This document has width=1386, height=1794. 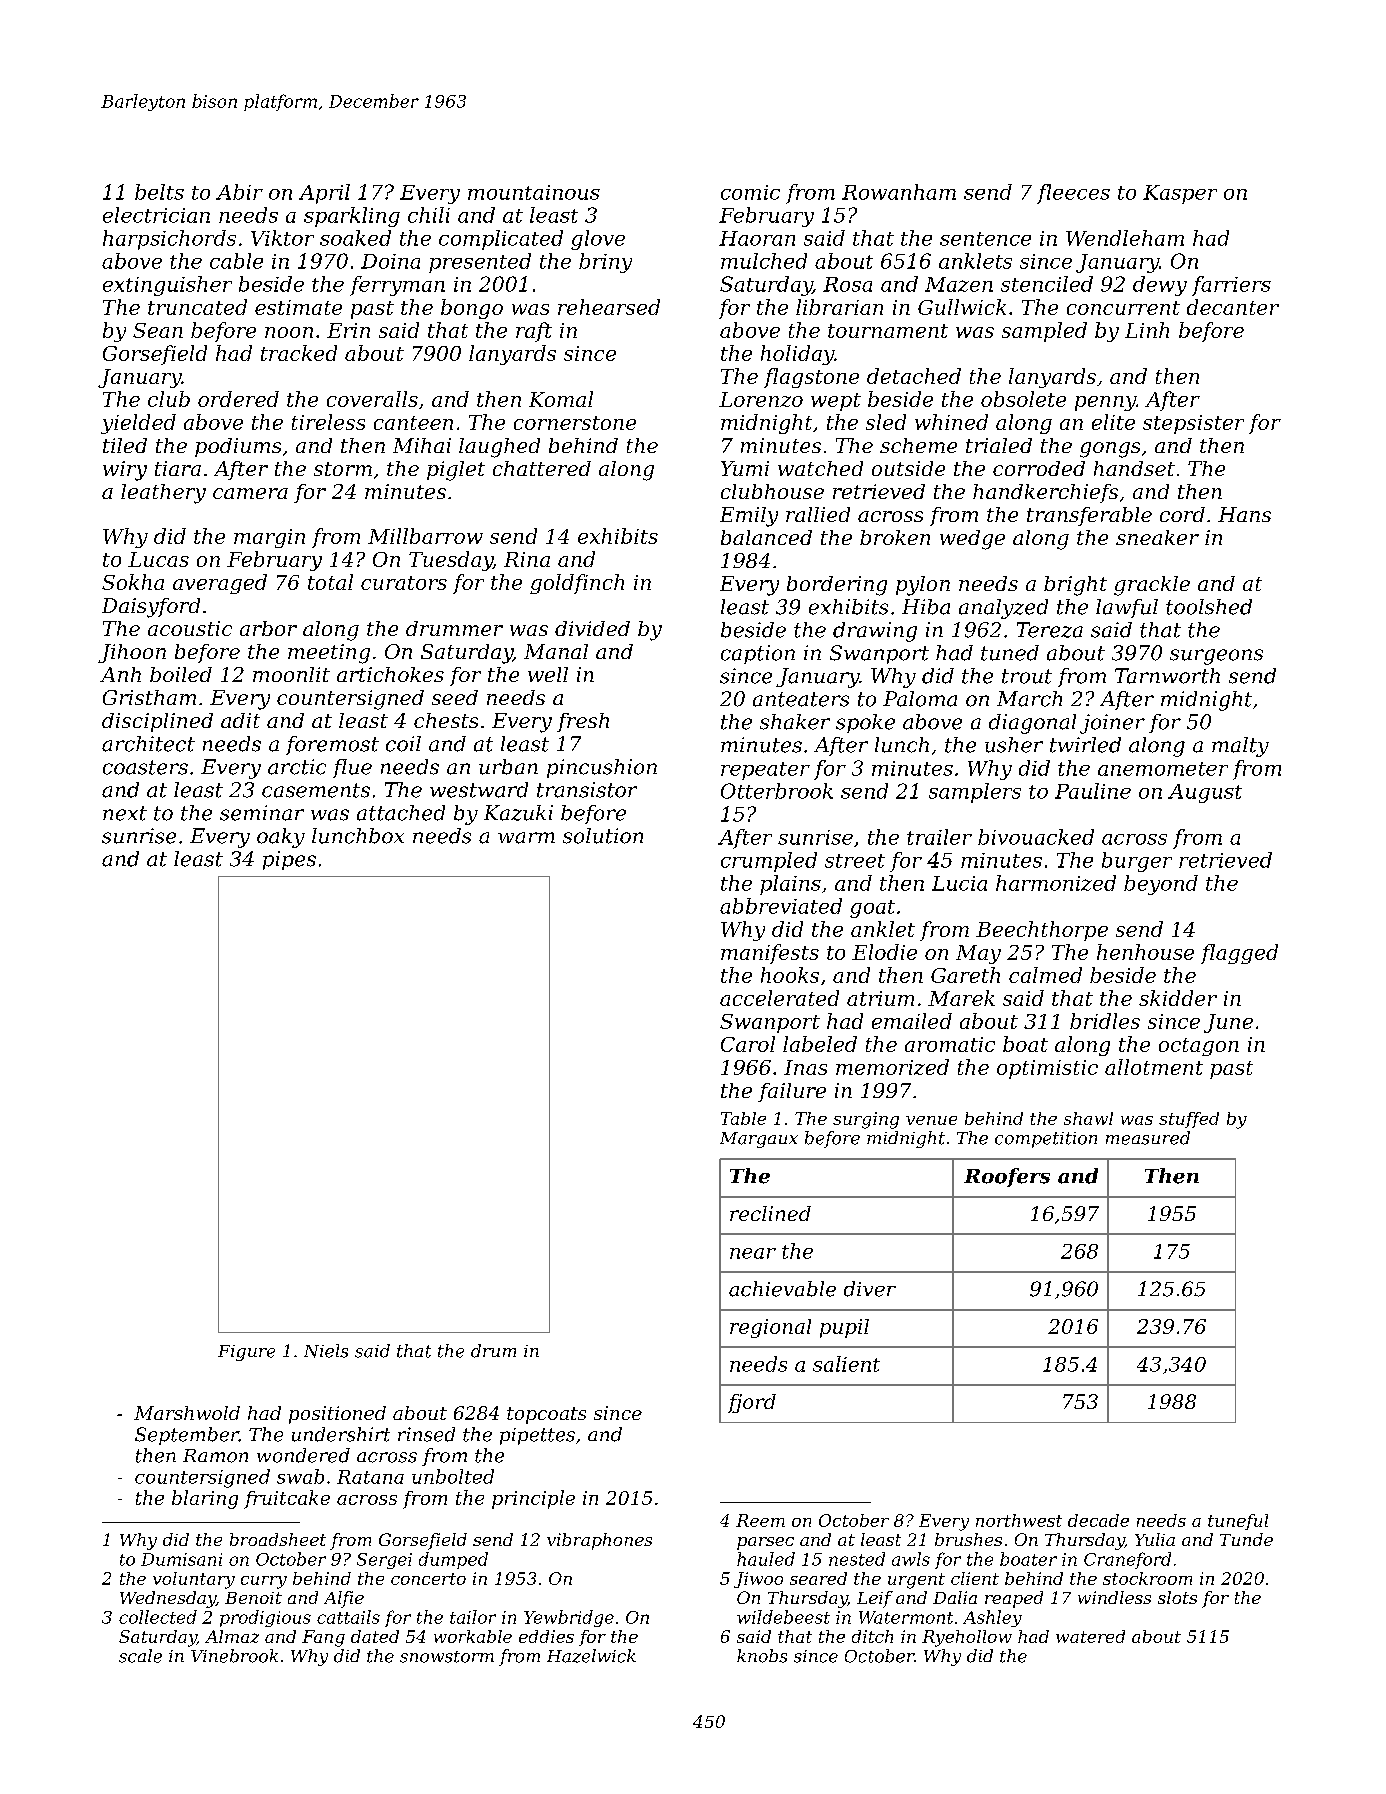 What do you see at coordinates (324, 194) in the document?
I see `April` at bounding box center [324, 194].
